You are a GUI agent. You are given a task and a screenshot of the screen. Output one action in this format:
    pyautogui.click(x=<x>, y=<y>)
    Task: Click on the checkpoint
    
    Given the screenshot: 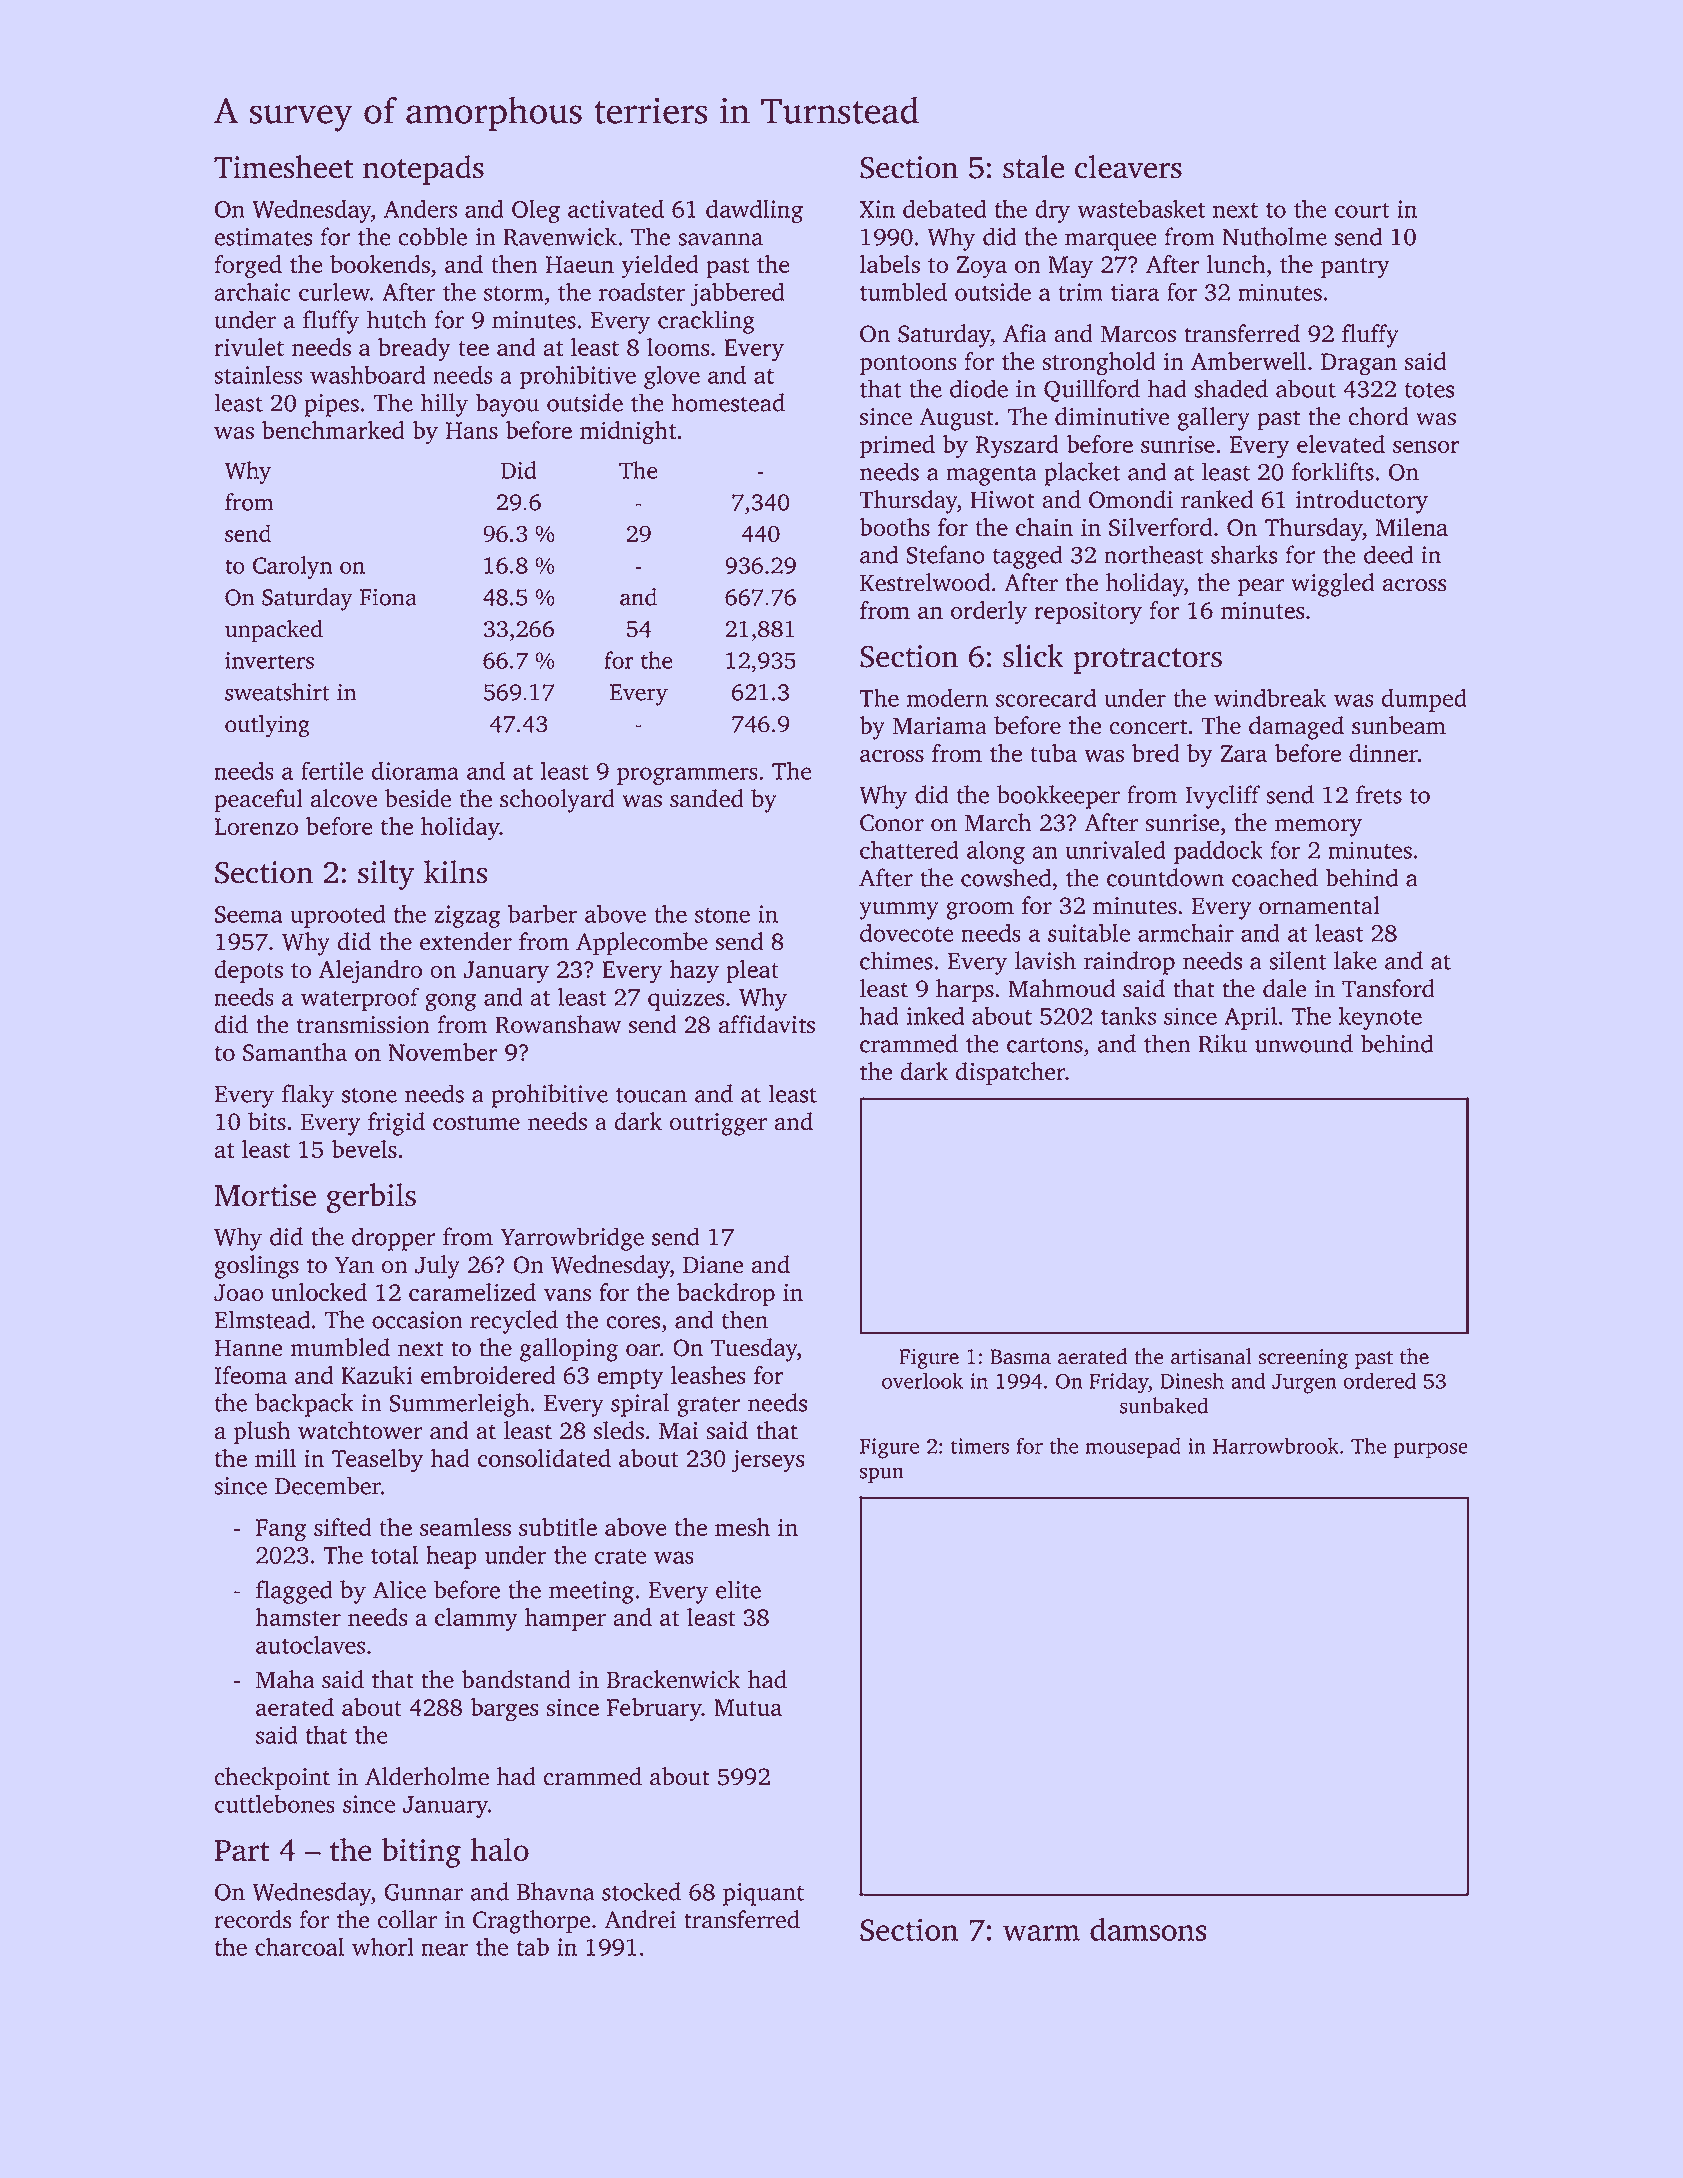 What is the action you would take?
    pyautogui.click(x=272, y=1779)
